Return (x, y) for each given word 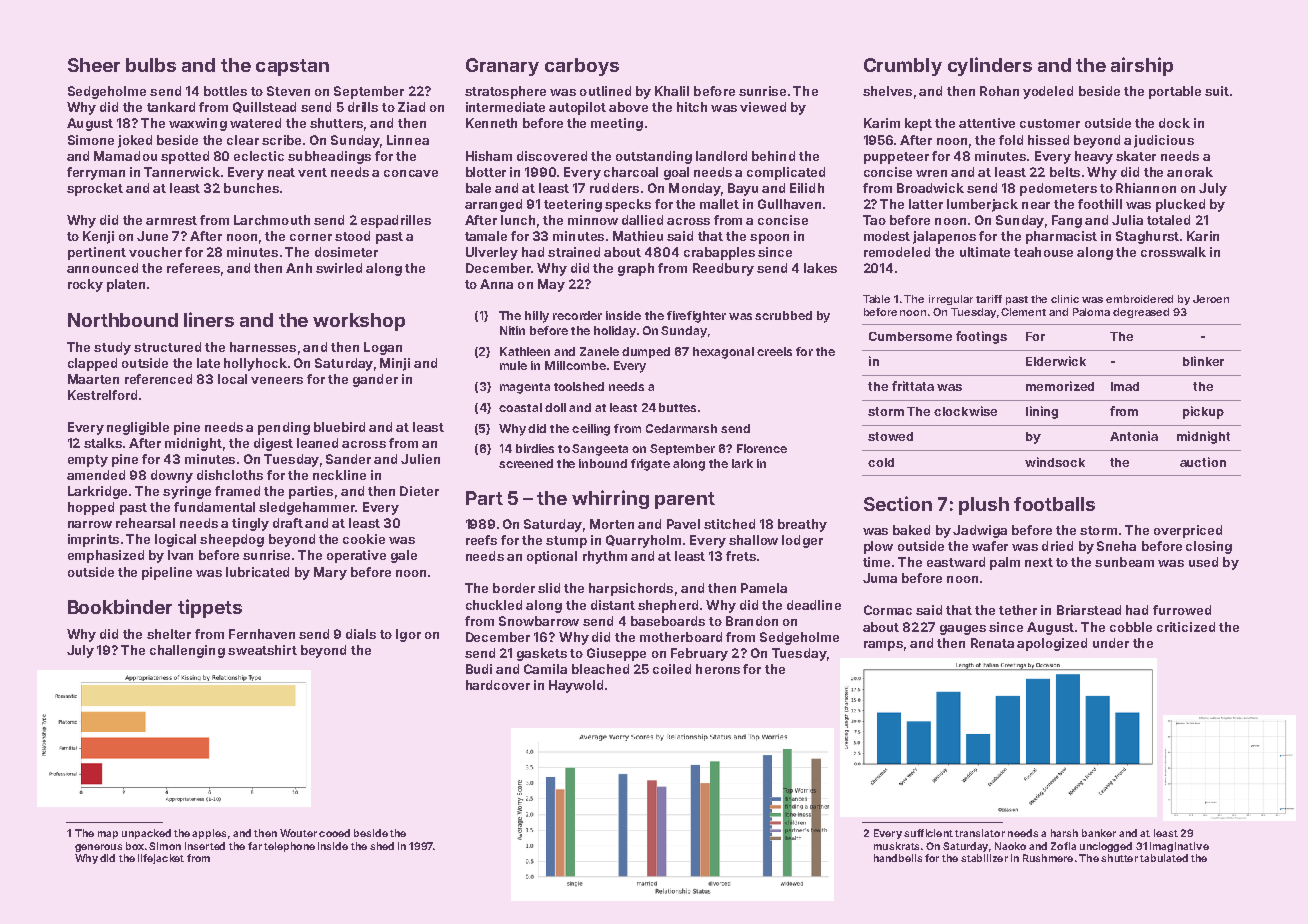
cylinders (990, 66)
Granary (502, 67)
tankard (171, 107)
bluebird (339, 427)
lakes (820, 268)
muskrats (896, 846)
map (108, 835)
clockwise (965, 411)
